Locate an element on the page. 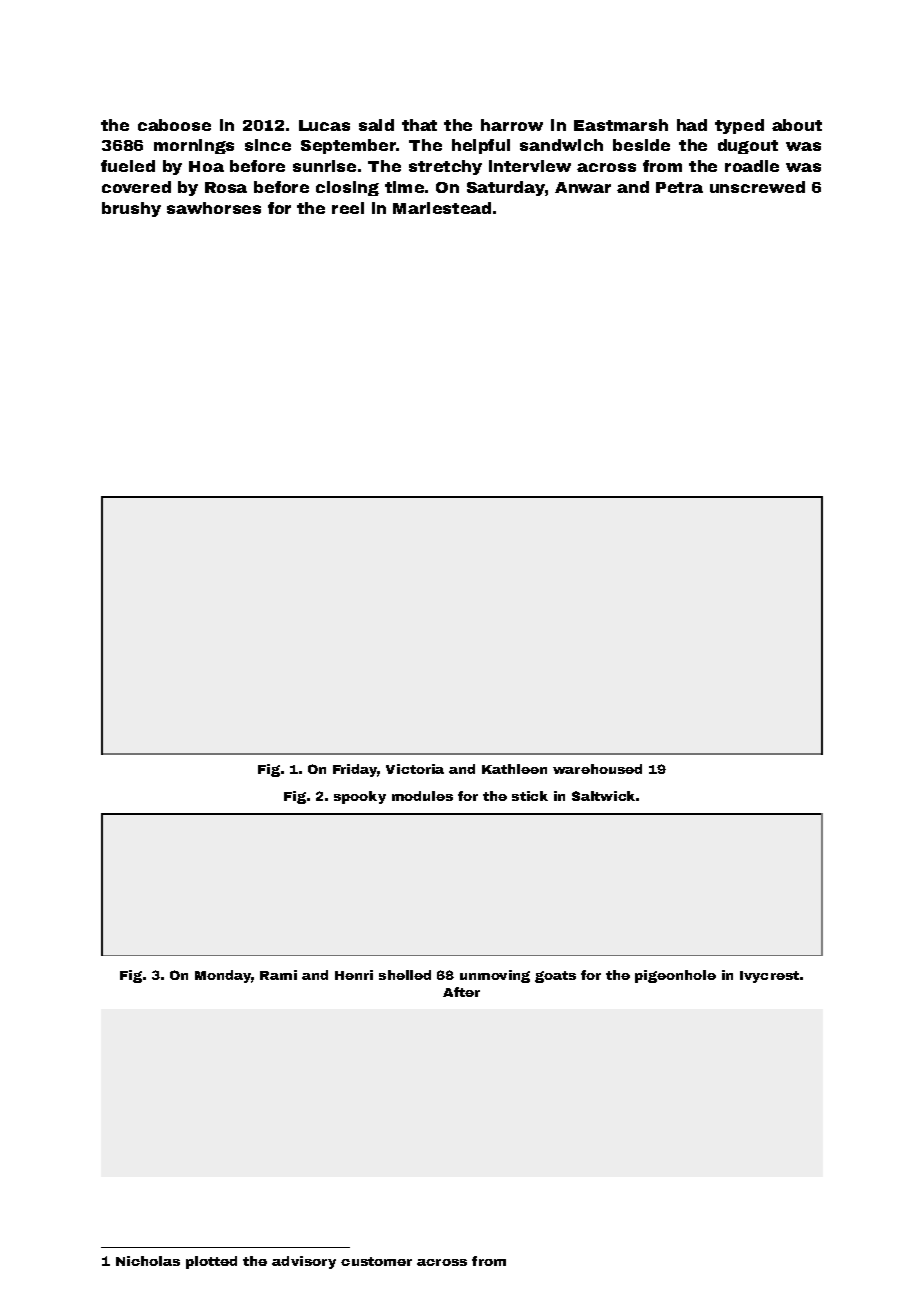 This document has width=924, height=1314. Rami is located at coordinates (278, 975).
